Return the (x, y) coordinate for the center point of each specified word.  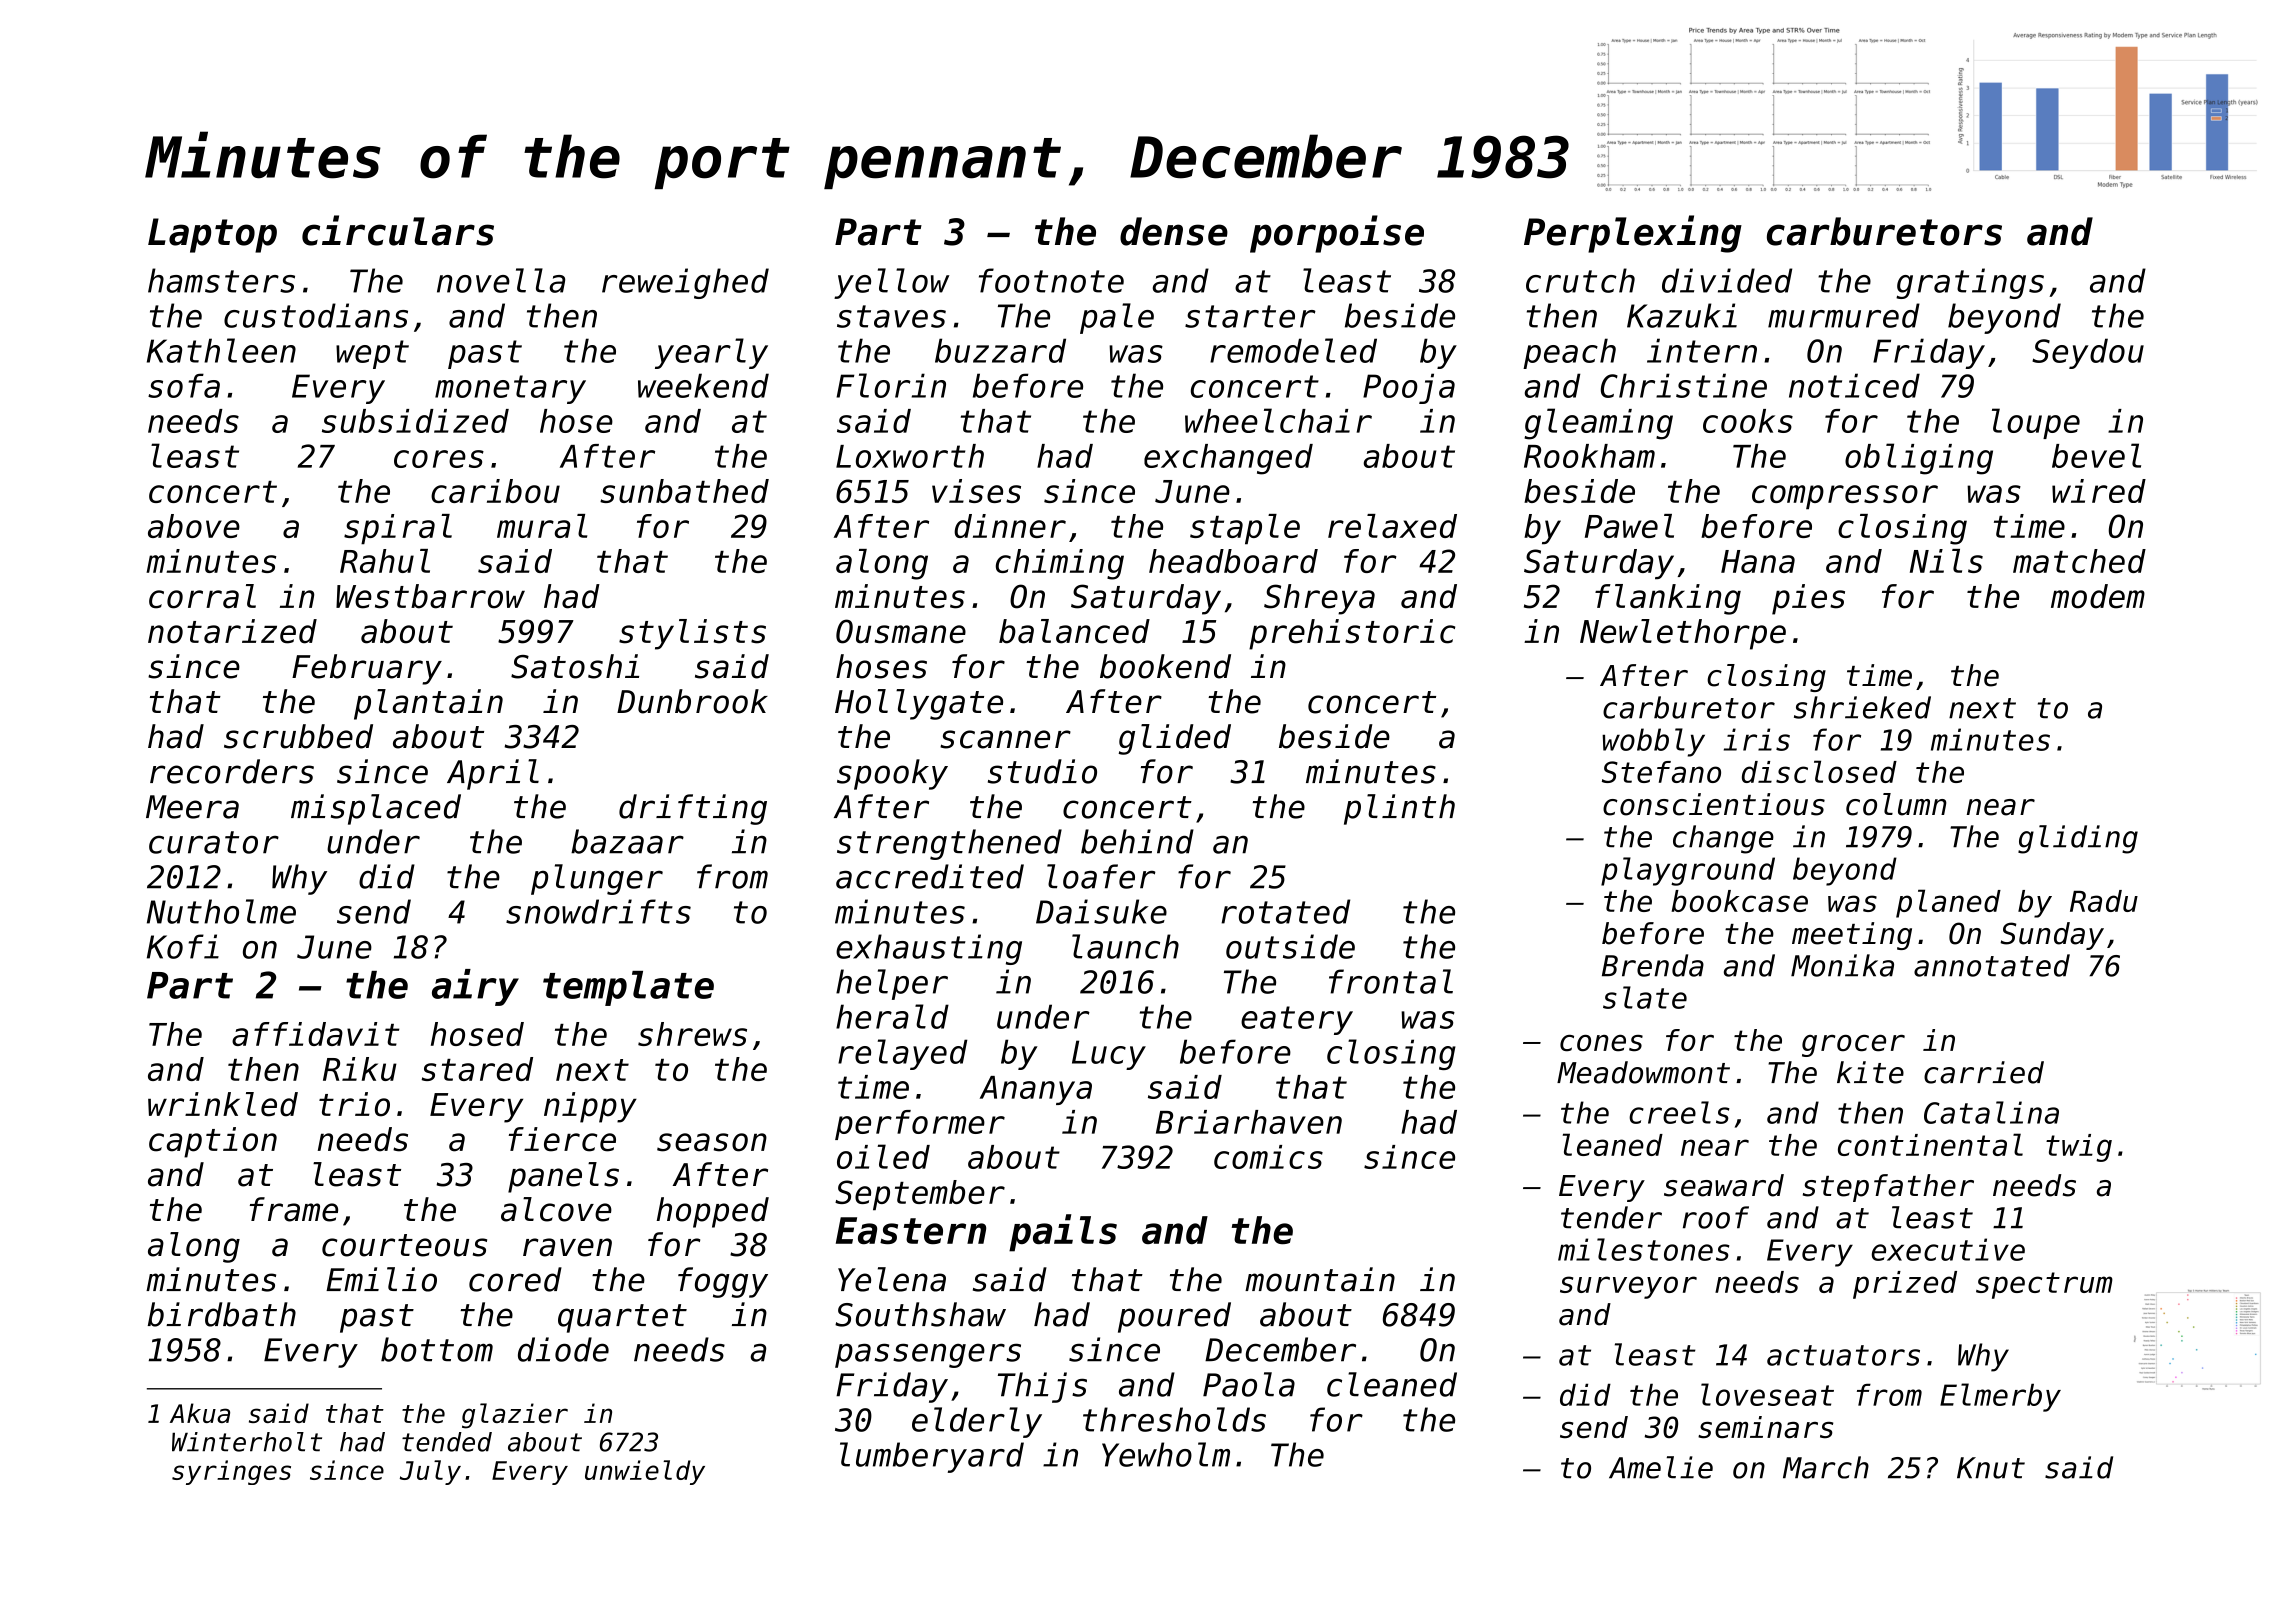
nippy (590, 1107)
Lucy (1109, 1055)
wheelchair (1278, 420)
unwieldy (645, 1472)
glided (1174, 739)
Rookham (1589, 456)
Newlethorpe (1683, 634)
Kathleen (221, 350)
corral (202, 596)
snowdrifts (598, 911)
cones (1601, 1043)
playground (1688, 871)
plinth (1399, 809)
